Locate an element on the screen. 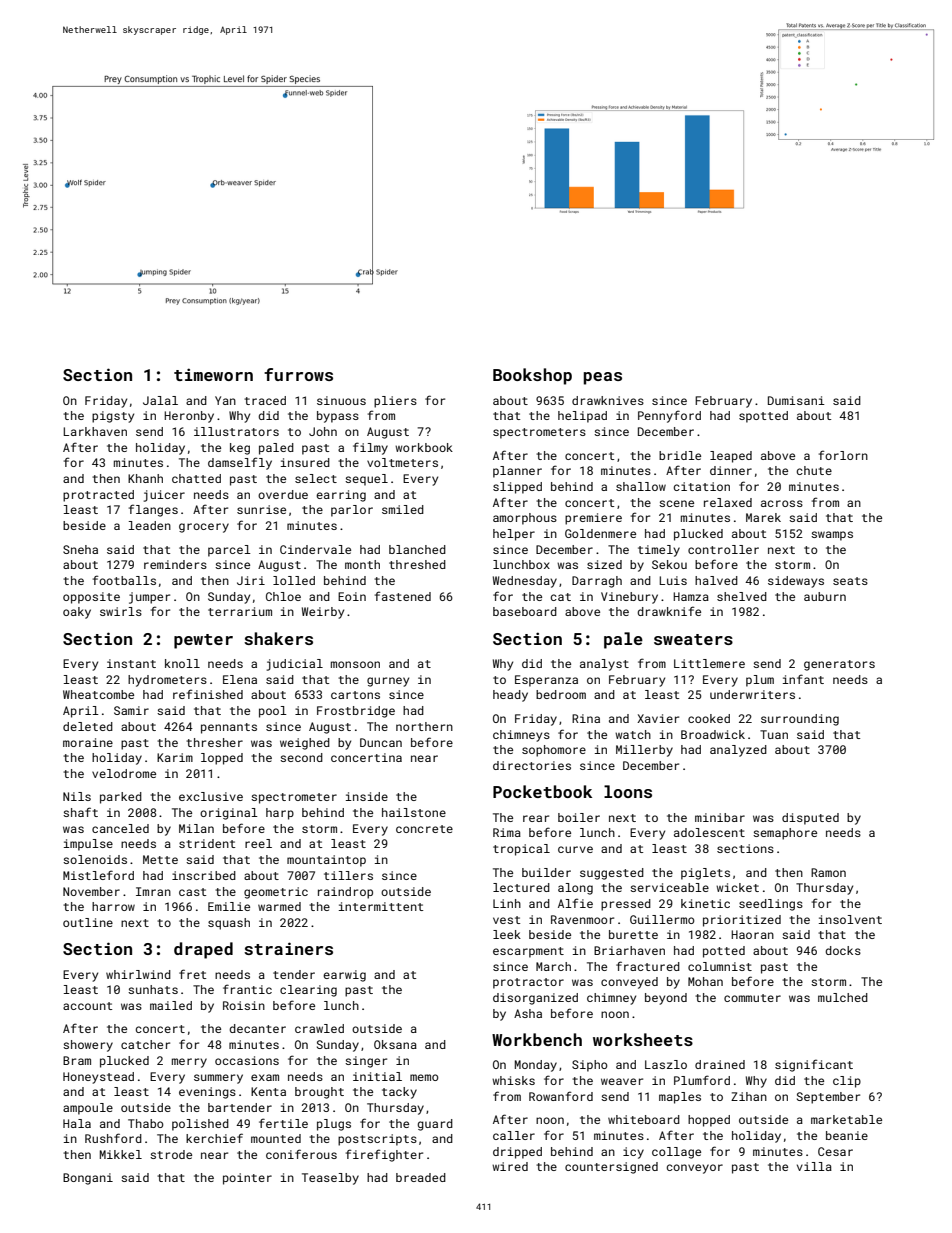 The height and width of the screenshot is (1233, 952). inscribed is located at coordinates (204, 875).
